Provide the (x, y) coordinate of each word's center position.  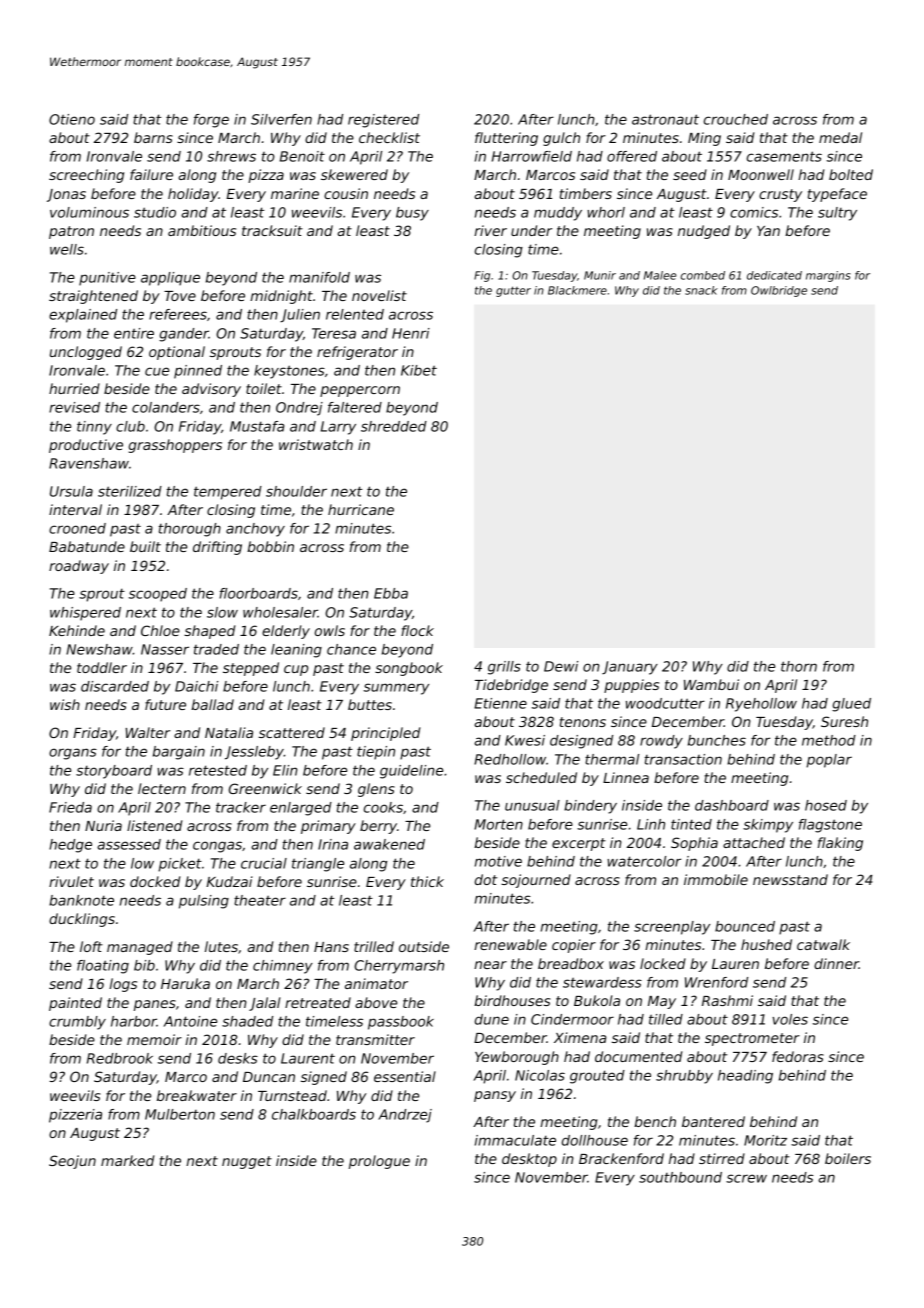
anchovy (255, 530)
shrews (231, 156)
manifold (319, 277)
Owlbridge (779, 291)
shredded (394, 426)
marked (127, 1160)
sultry (837, 214)
